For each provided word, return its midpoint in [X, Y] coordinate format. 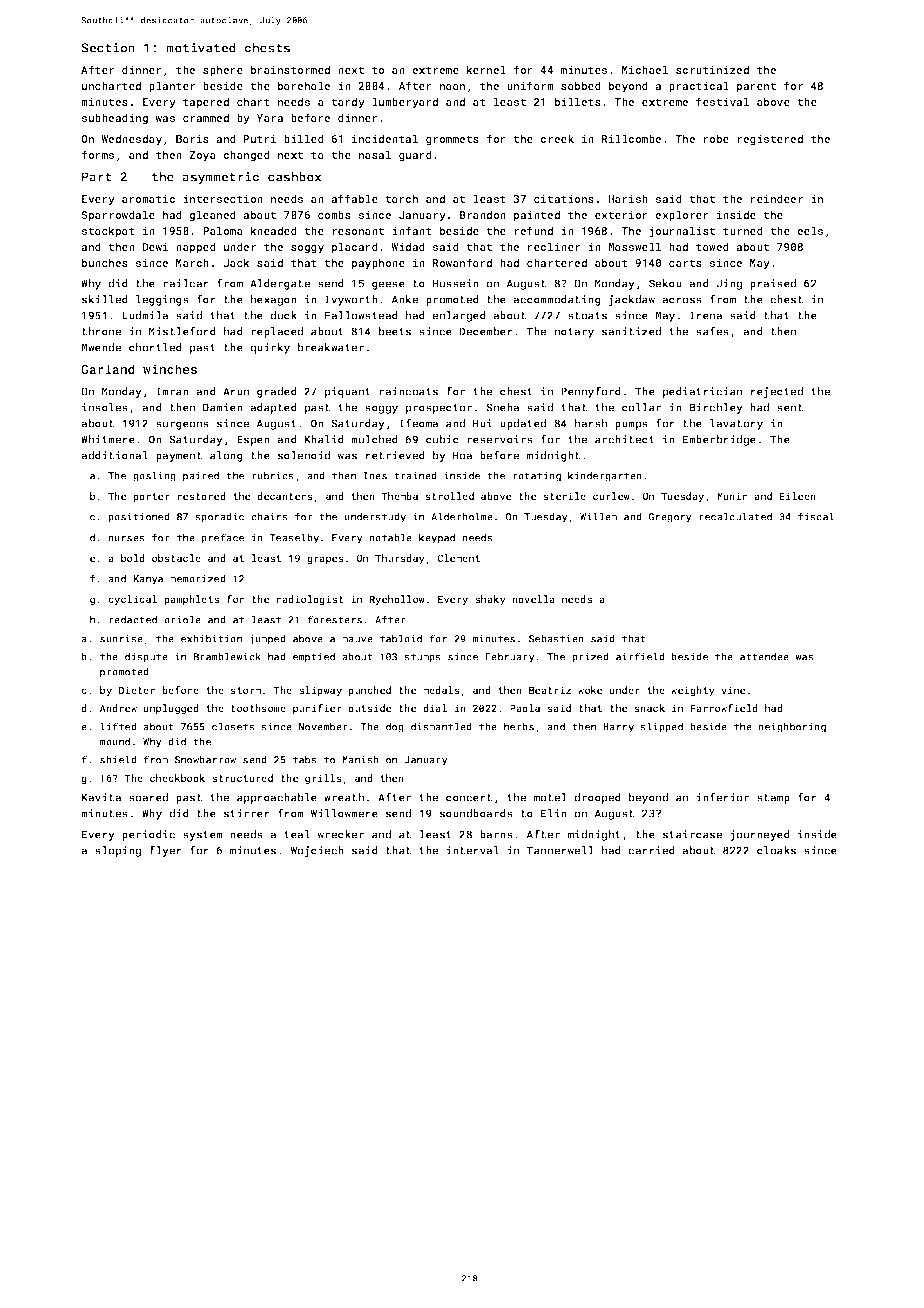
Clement [459, 558]
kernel [486, 69]
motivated [201, 48]
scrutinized [712, 69]
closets [233, 726]
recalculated [735, 516]
